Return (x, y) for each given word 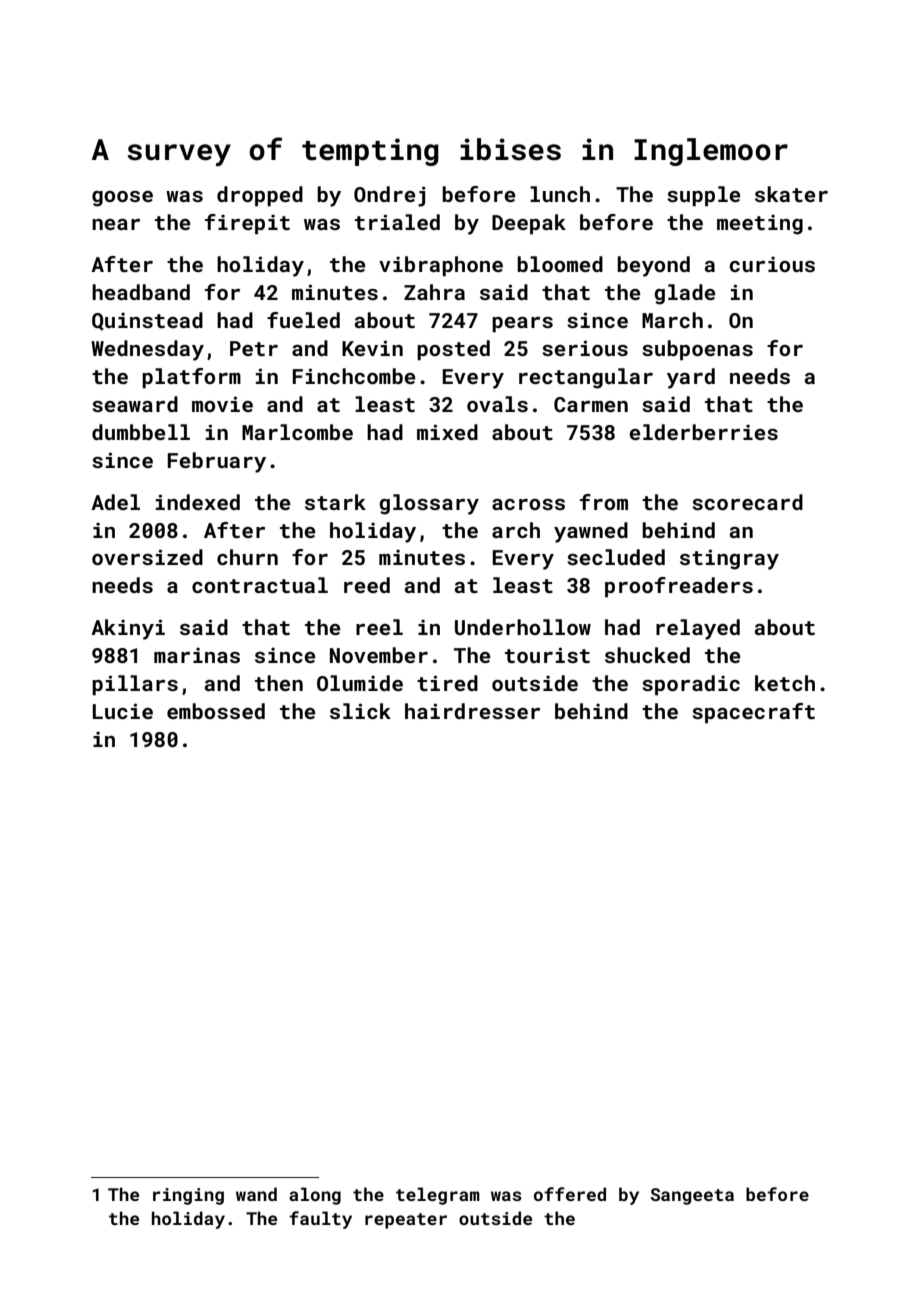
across (528, 504)
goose (122, 199)
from (604, 502)
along (315, 1196)
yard (691, 378)
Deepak (529, 224)
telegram (438, 1196)
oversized (147, 557)
